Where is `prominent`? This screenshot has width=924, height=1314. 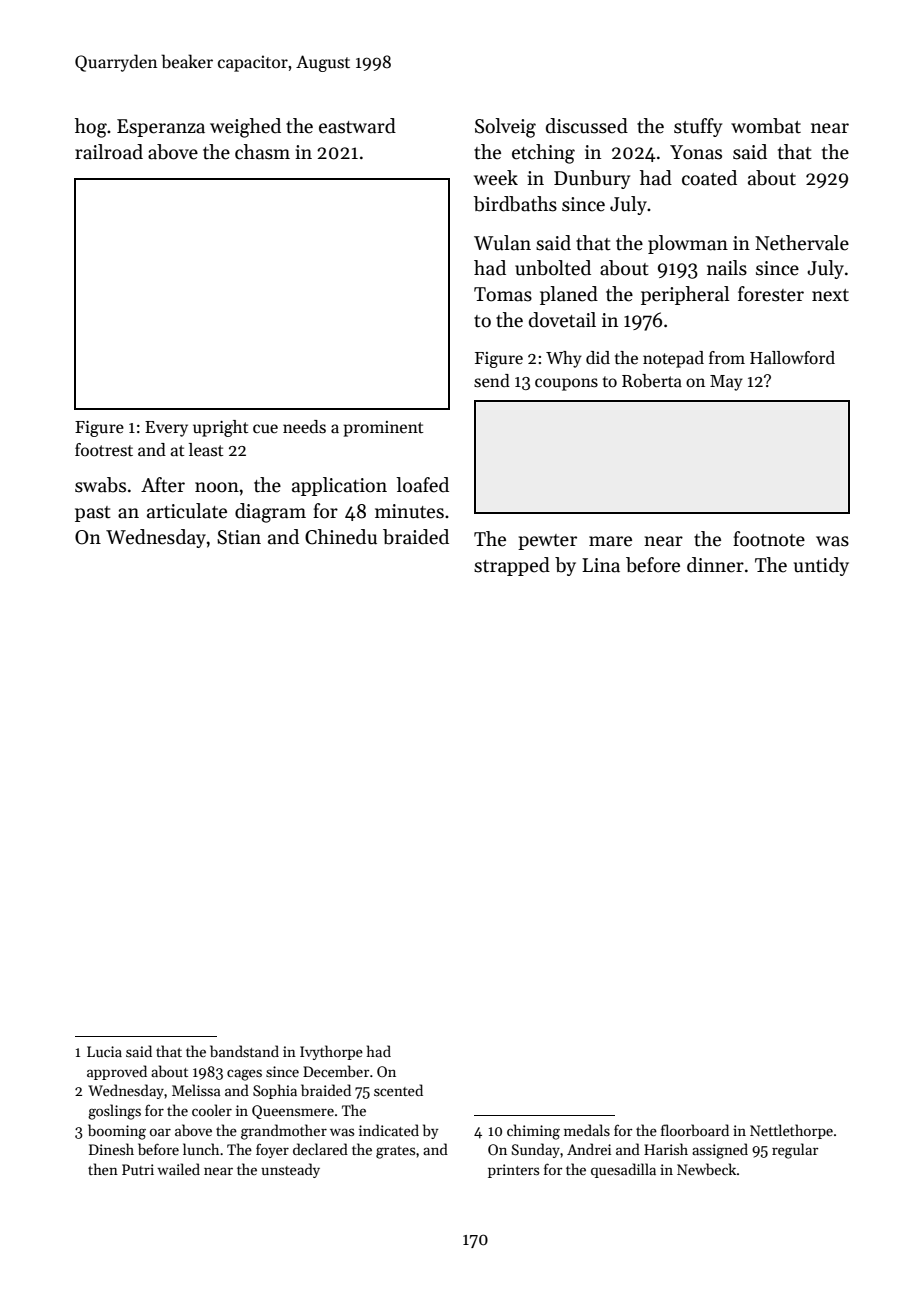
prominent is located at coordinates (383, 429).
